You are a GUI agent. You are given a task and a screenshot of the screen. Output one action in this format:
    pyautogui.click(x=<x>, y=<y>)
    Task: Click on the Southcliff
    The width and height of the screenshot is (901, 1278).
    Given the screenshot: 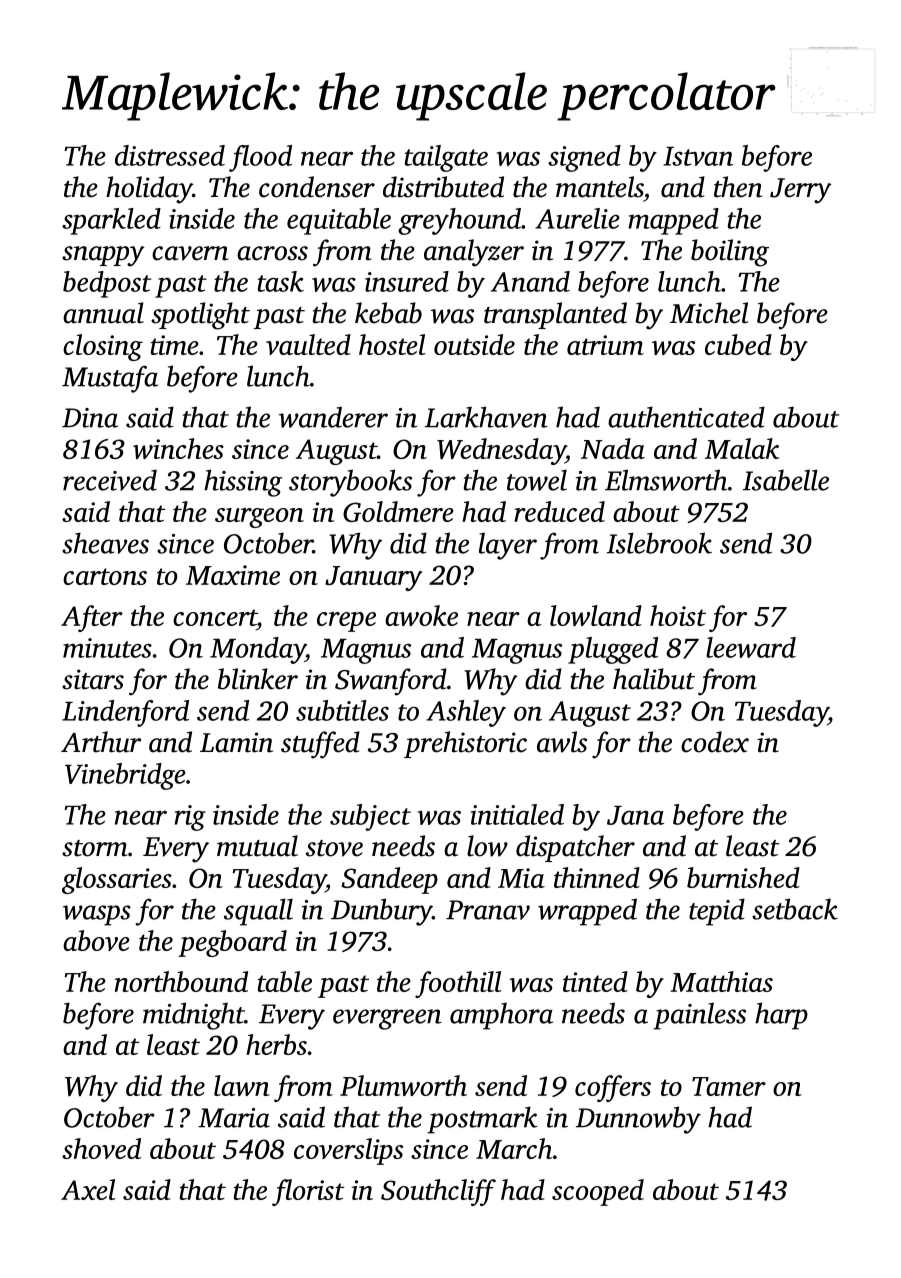 What is the action you would take?
    pyautogui.click(x=438, y=1192)
